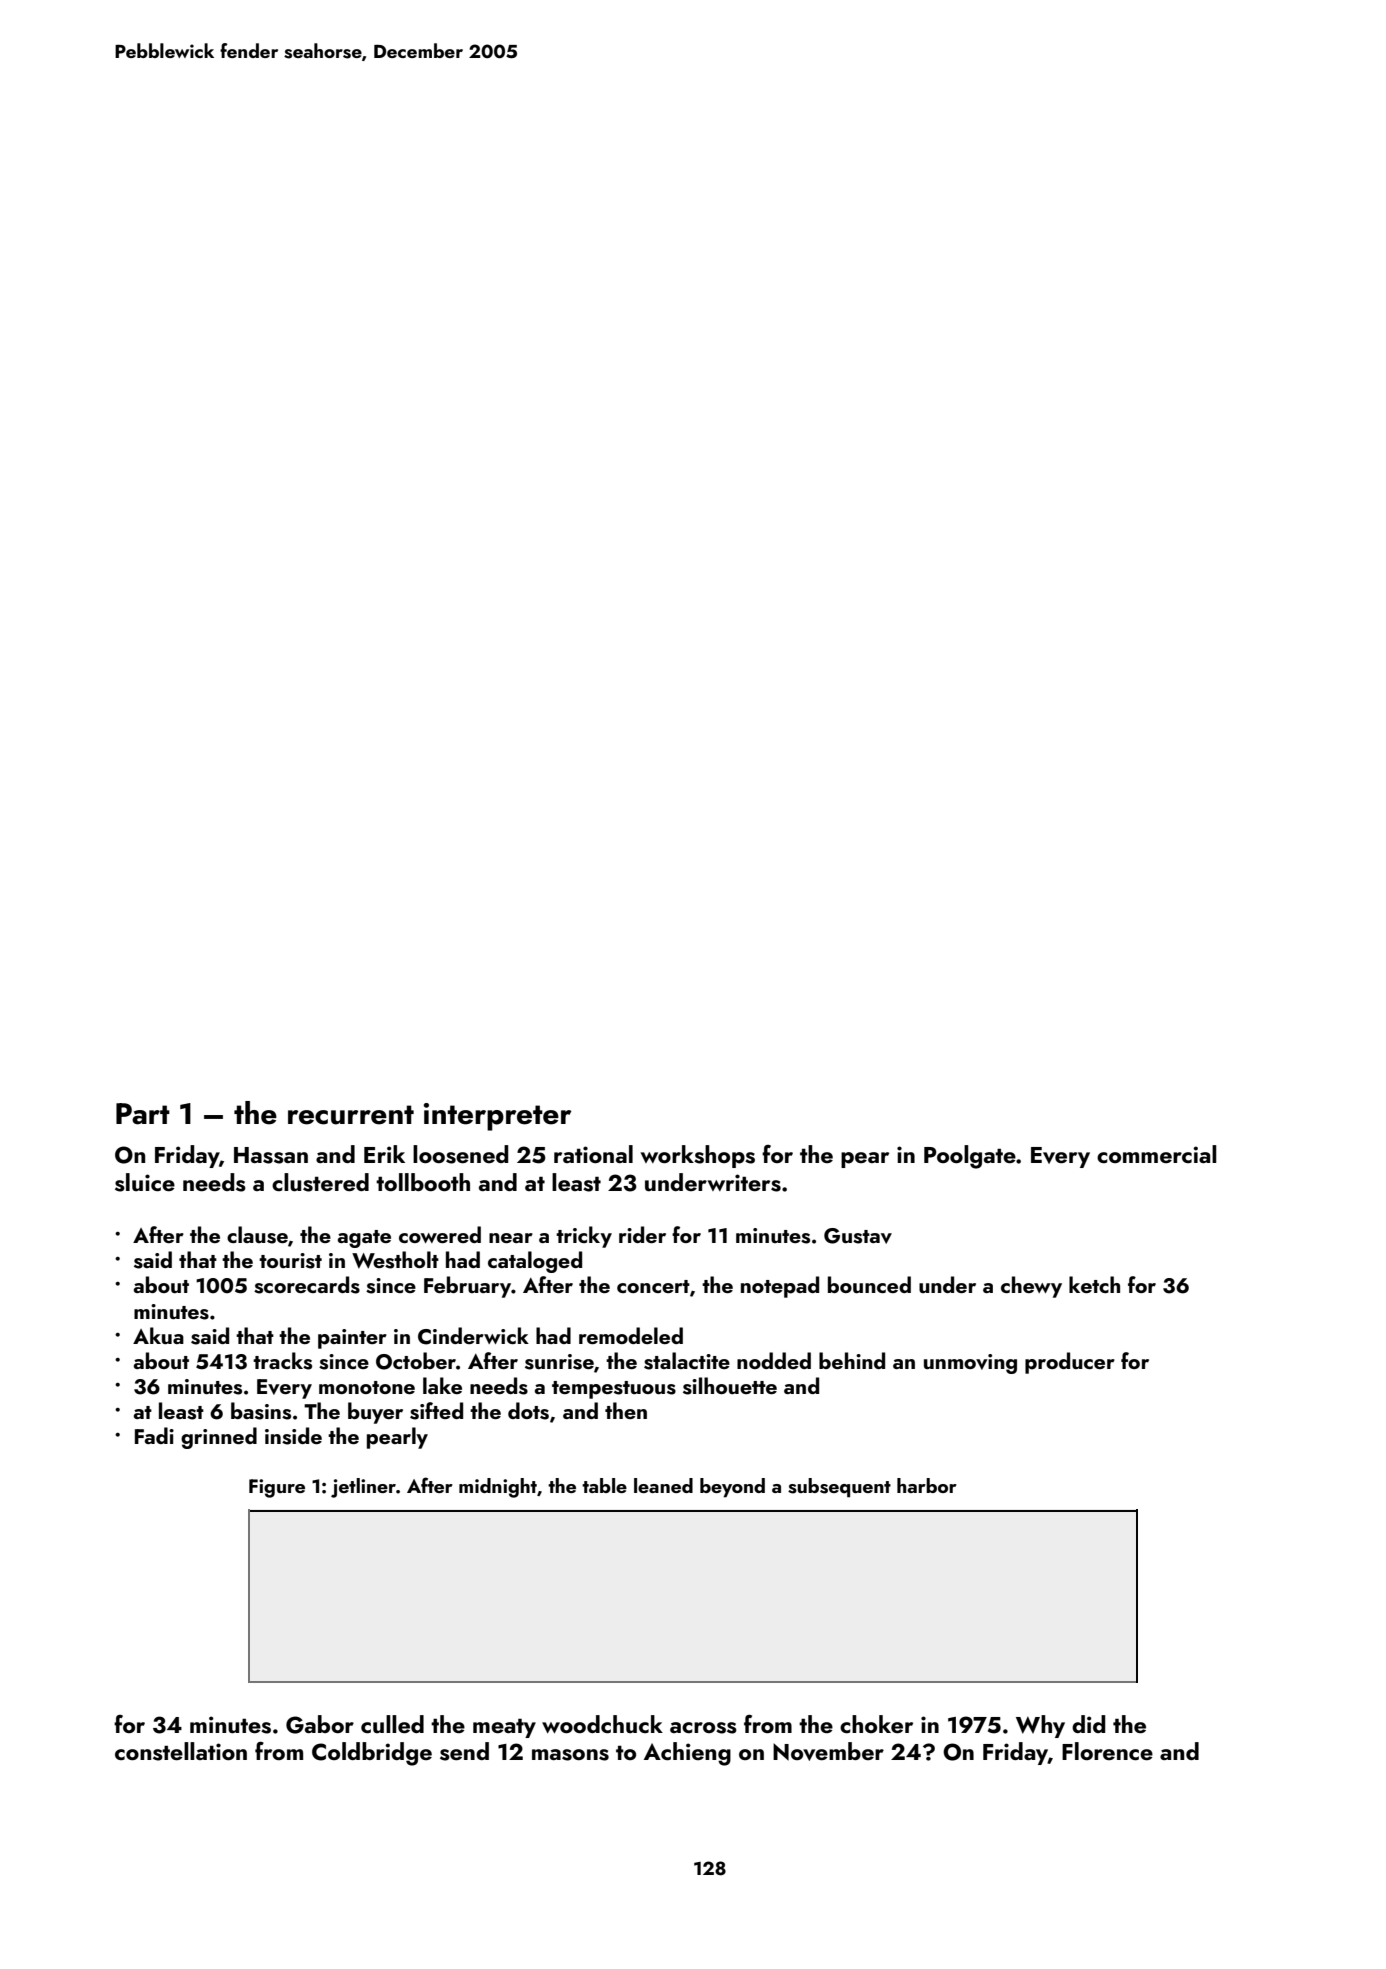 The image size is (1386, 1969). Describe the element at coordinates (219, 1438) in the screenshot. I see `grinned` at that location.
